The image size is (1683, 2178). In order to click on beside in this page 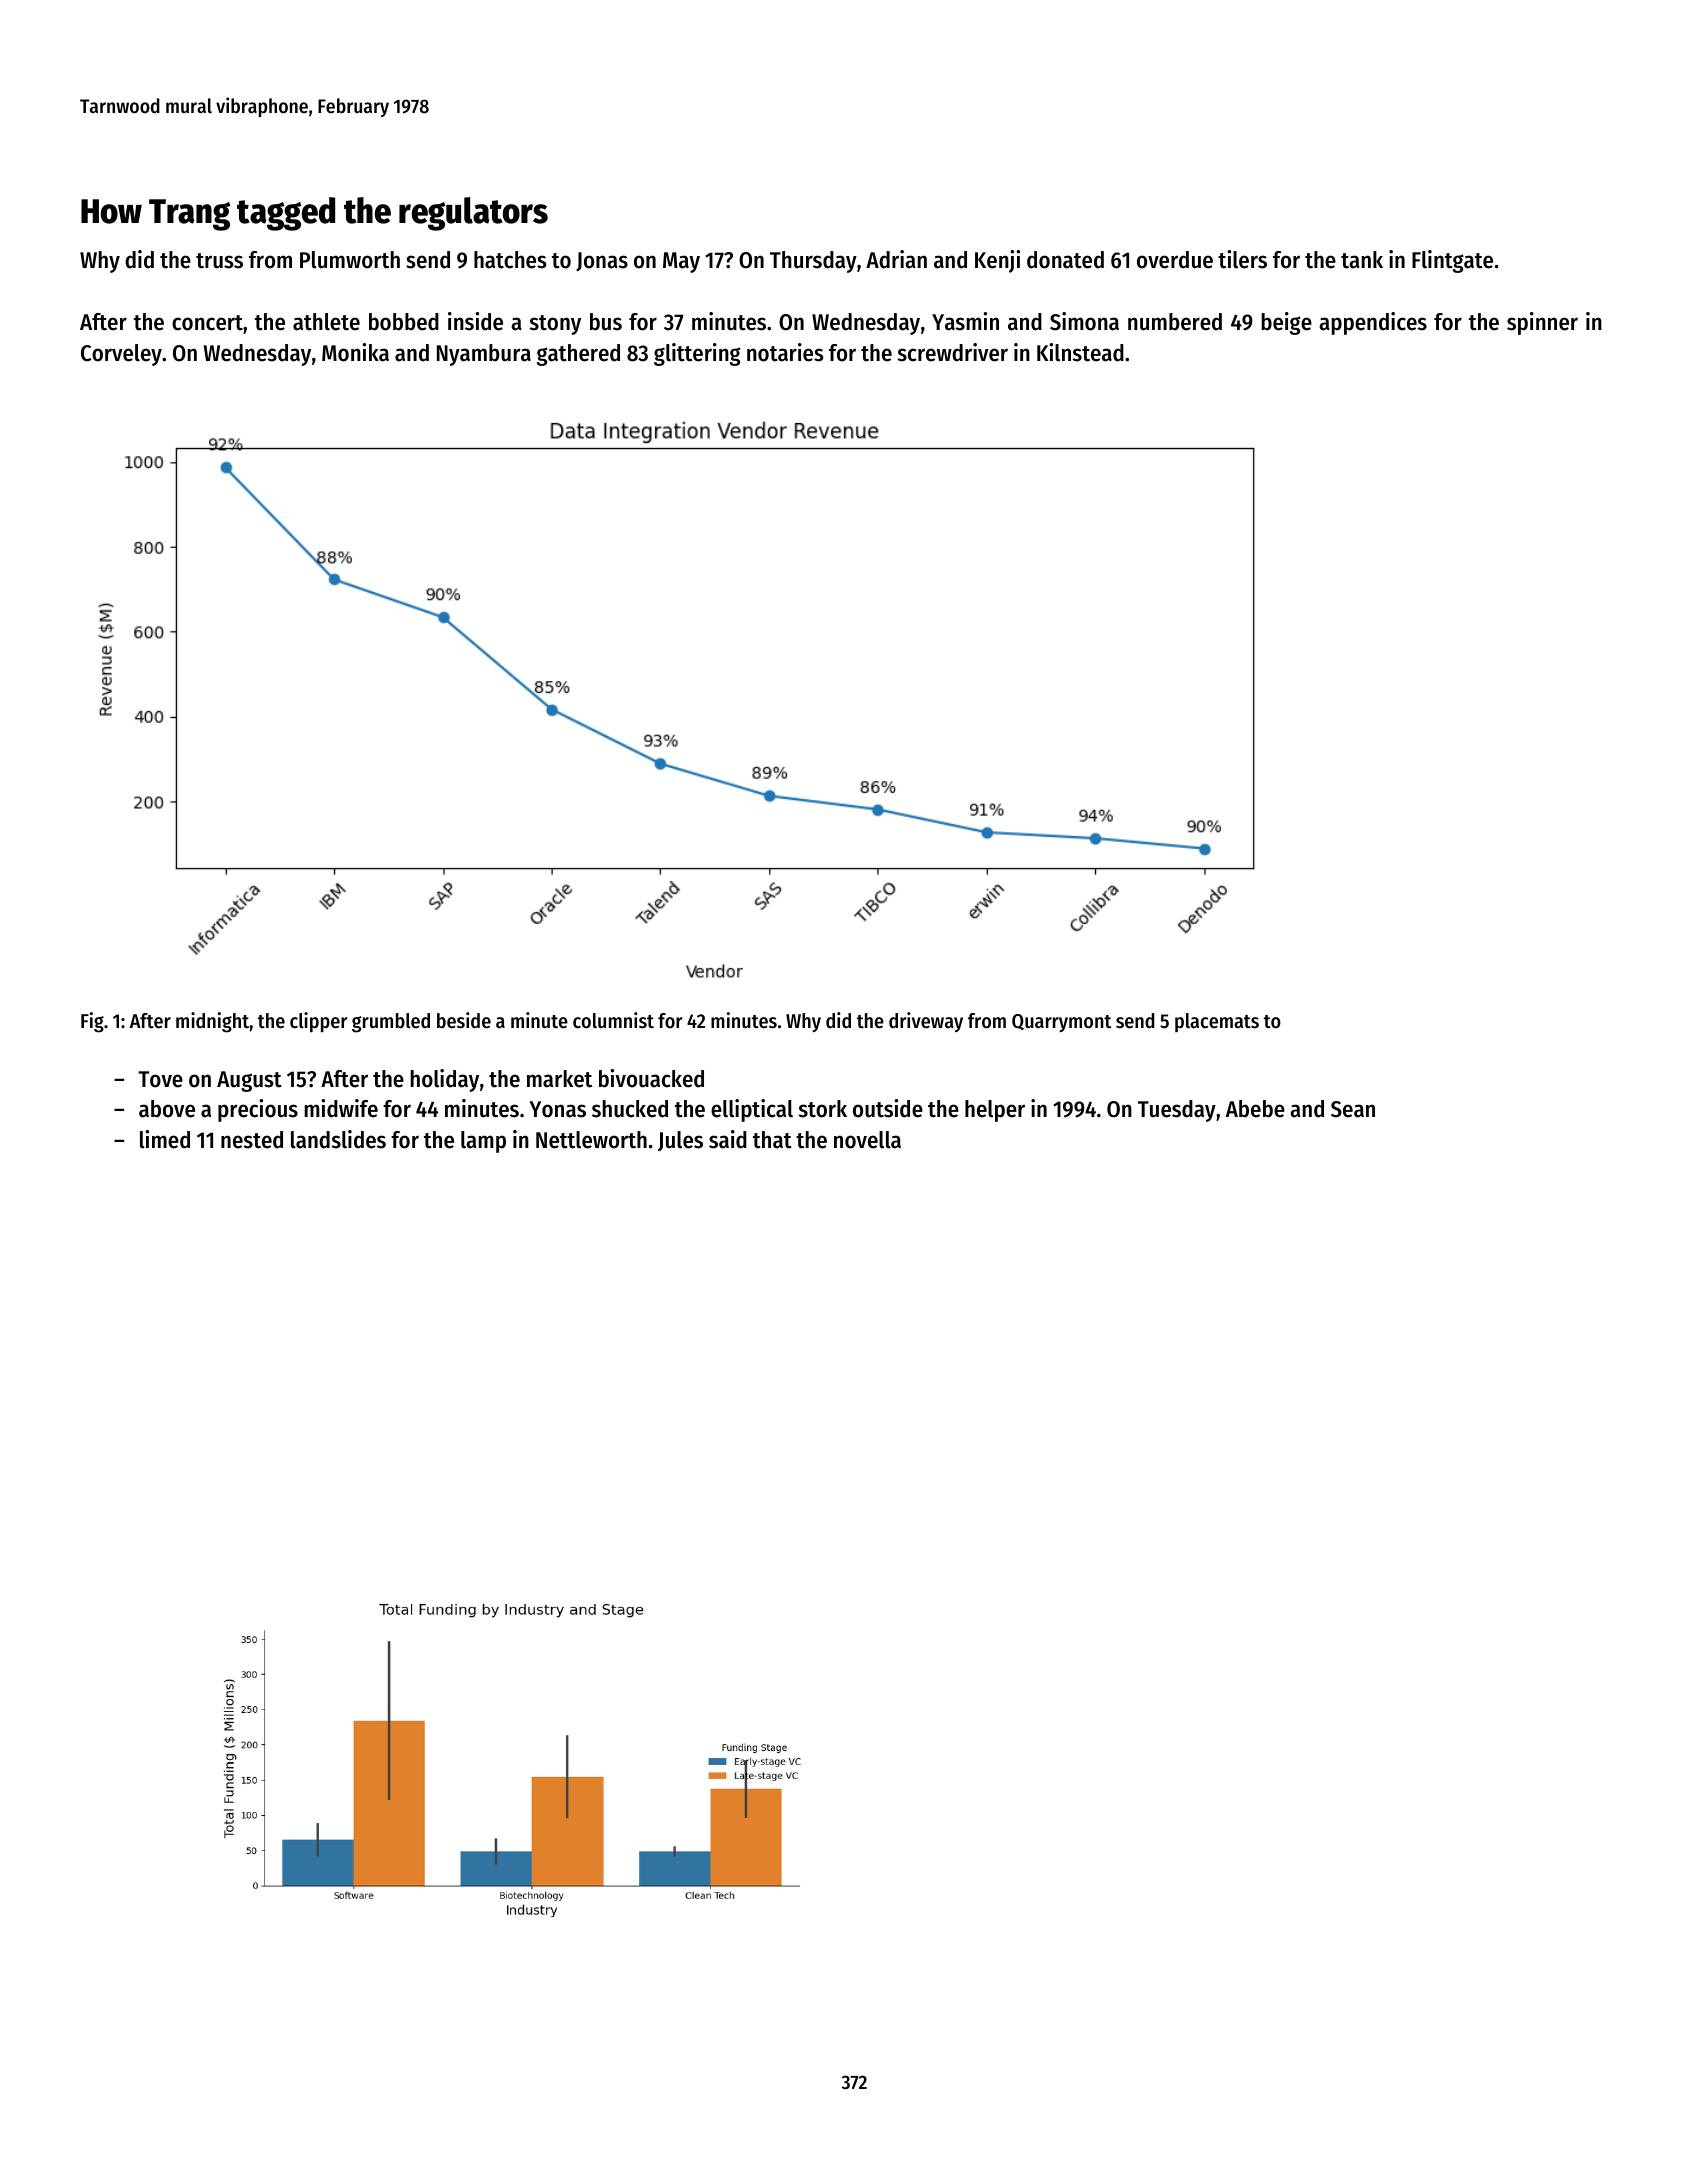, I will do `click(464, 1020)`.
